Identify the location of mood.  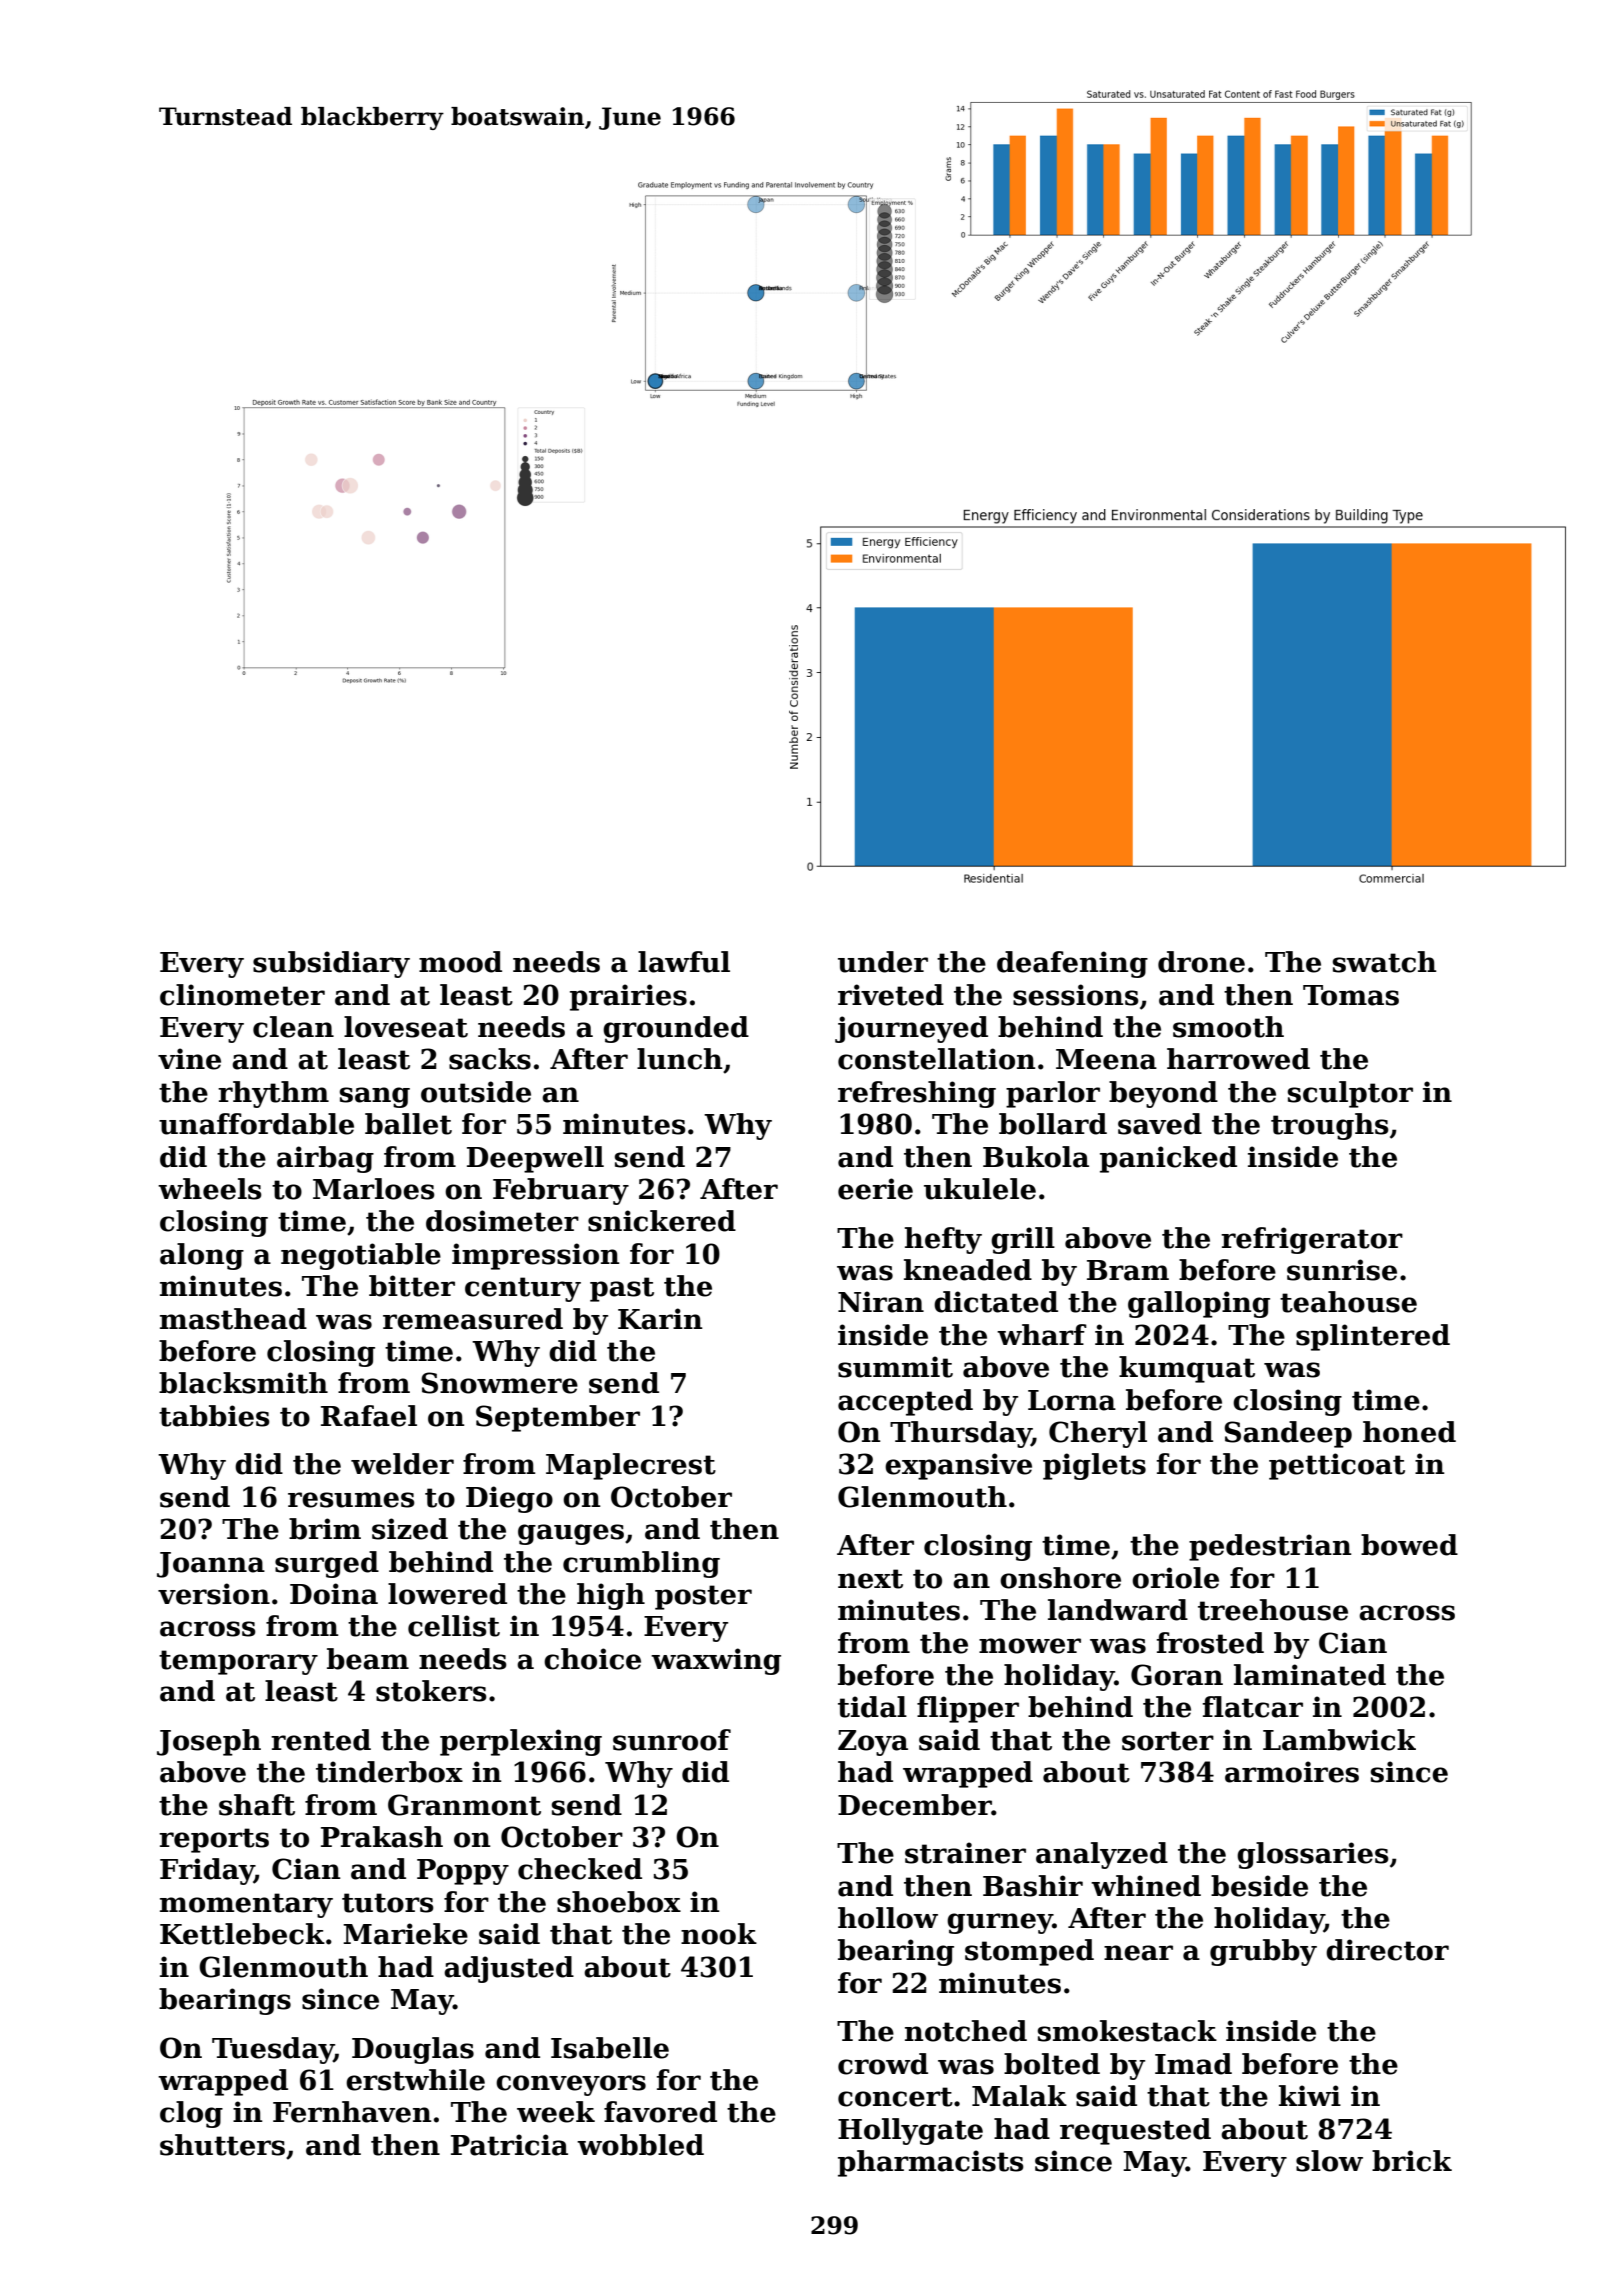
(460, 962).
